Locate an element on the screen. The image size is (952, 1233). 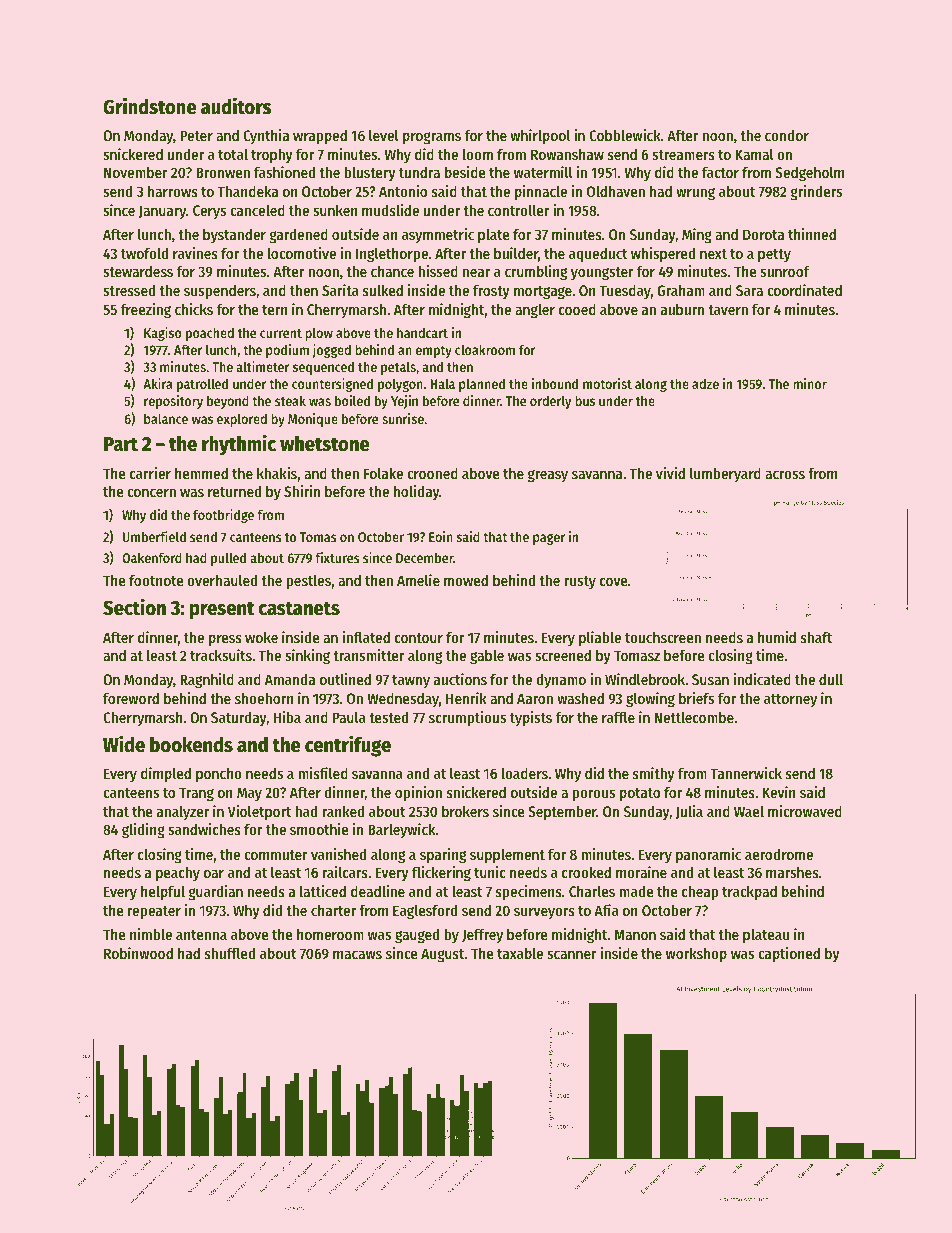
contour is located at coordinates (419, 638).
